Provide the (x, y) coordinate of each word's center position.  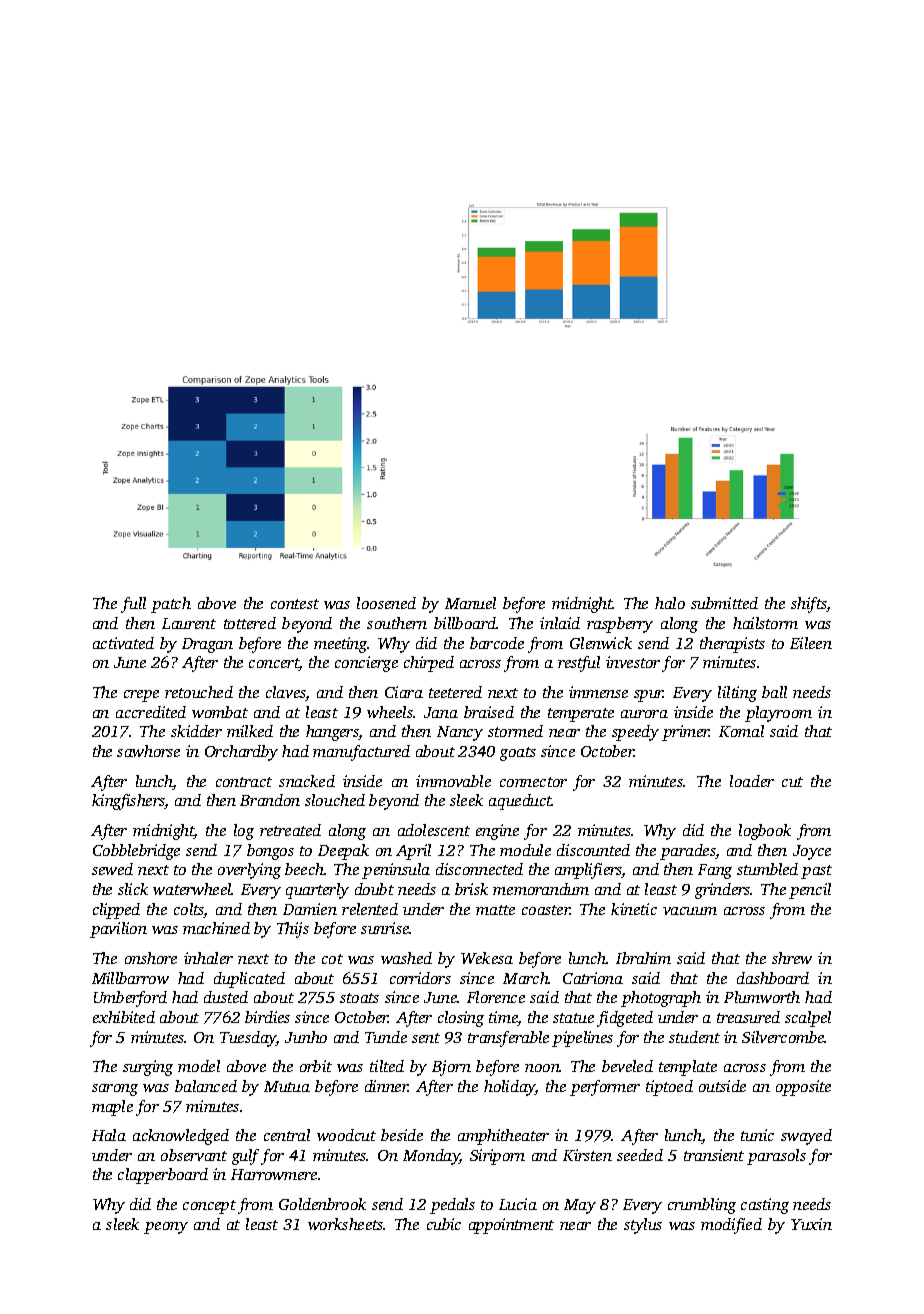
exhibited (124, 1017)
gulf (245, 1157)
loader (752, 781)
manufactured (361, 753)
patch (171, 605)
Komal (741, 731)
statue (573, 1018)
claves (286, 693)
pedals (452, 1206)
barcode (497, 643)
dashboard (773, 978)
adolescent (434, 830)
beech (304, 869)
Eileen (811, 643)
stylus (643, 1226)
